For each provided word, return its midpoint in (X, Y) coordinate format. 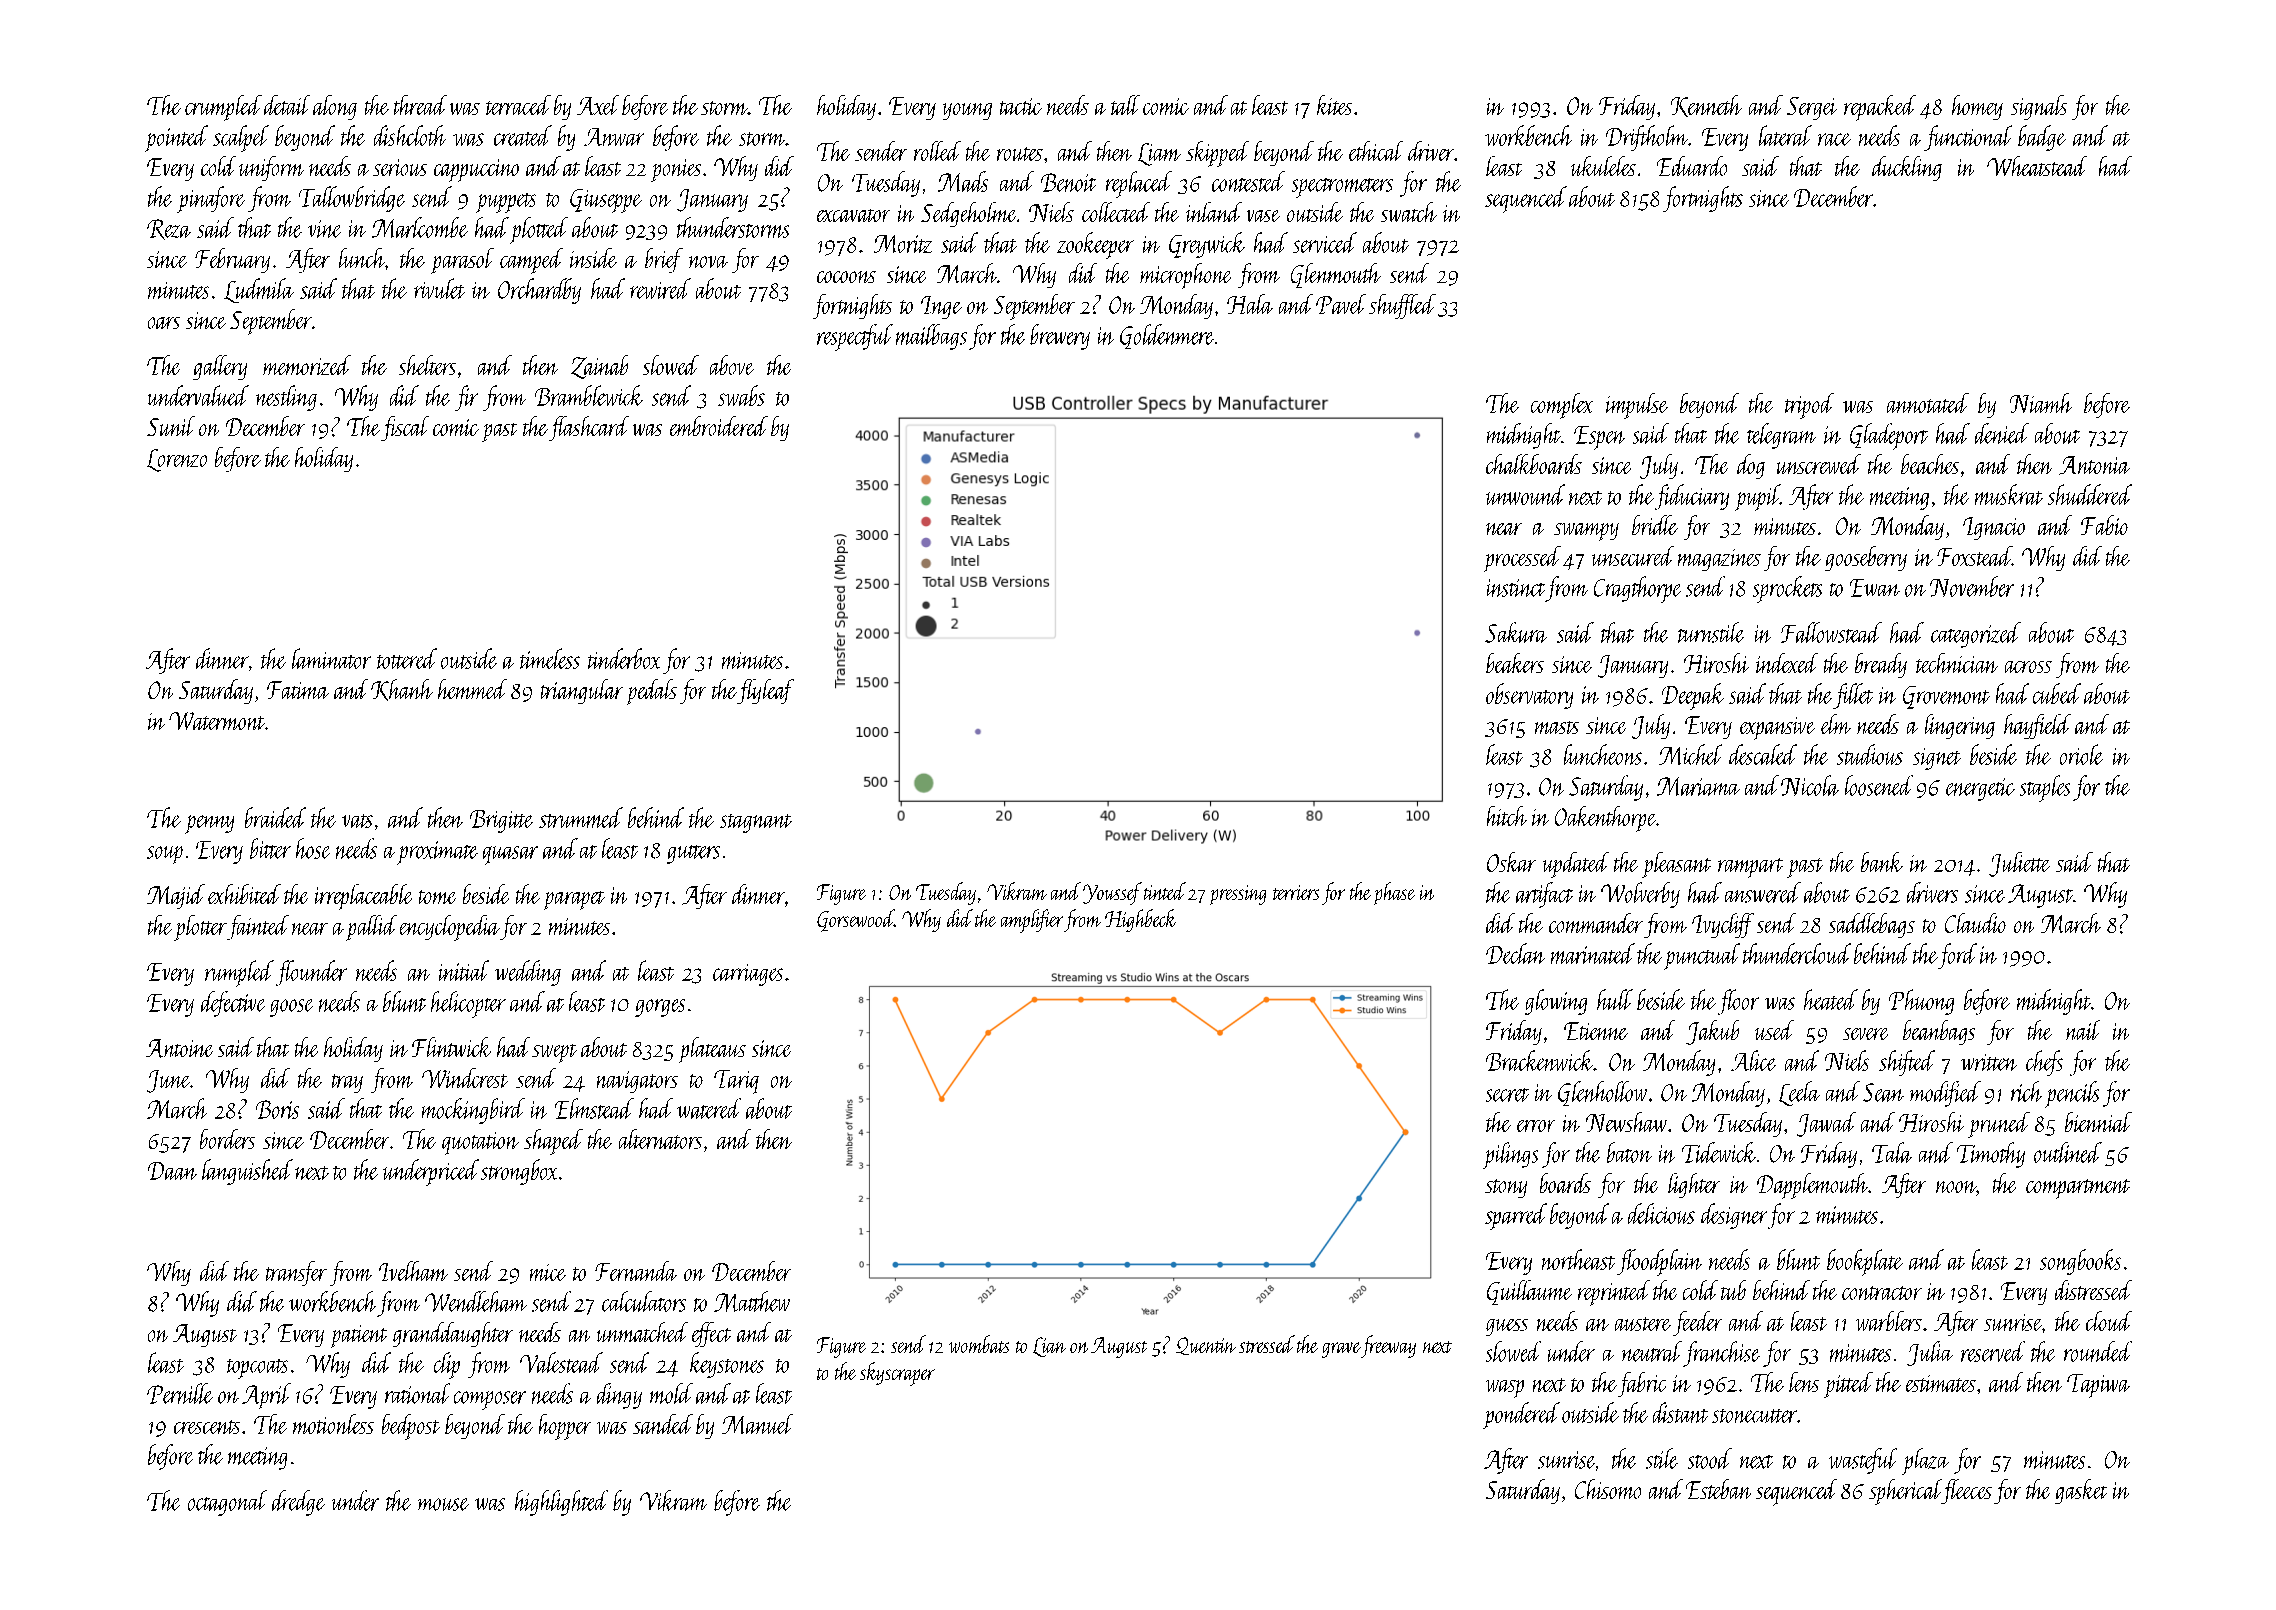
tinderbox (624, 658)
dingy (619, 1396)
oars (164, 323)
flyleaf (765, 691)
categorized (1976, 635)
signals (2039, 107)
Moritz (903, 244)
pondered (1521, 1415)
